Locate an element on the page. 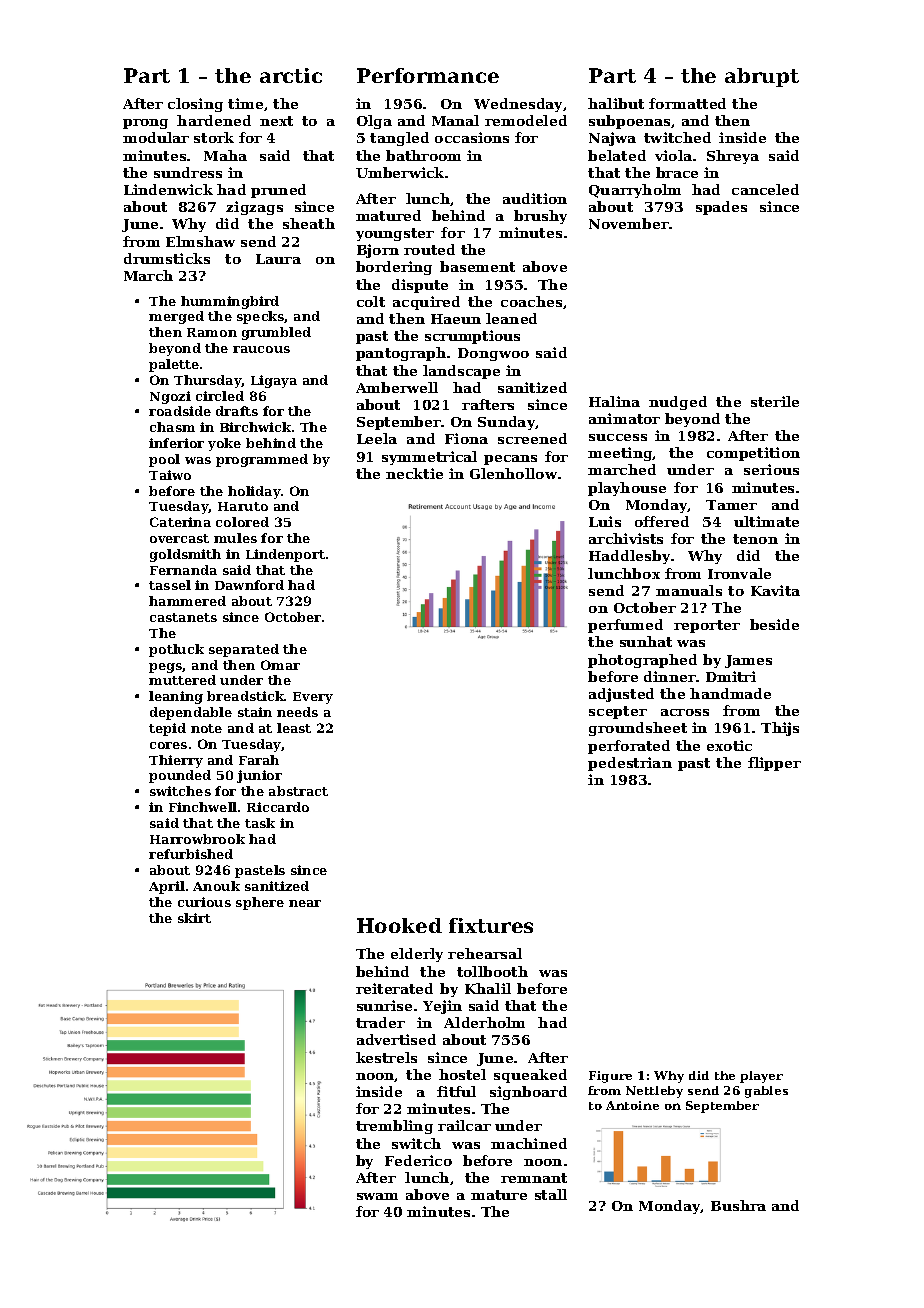 The width and height of the image is (924, 1308). Khalil is located at coordinates (488, 988).
